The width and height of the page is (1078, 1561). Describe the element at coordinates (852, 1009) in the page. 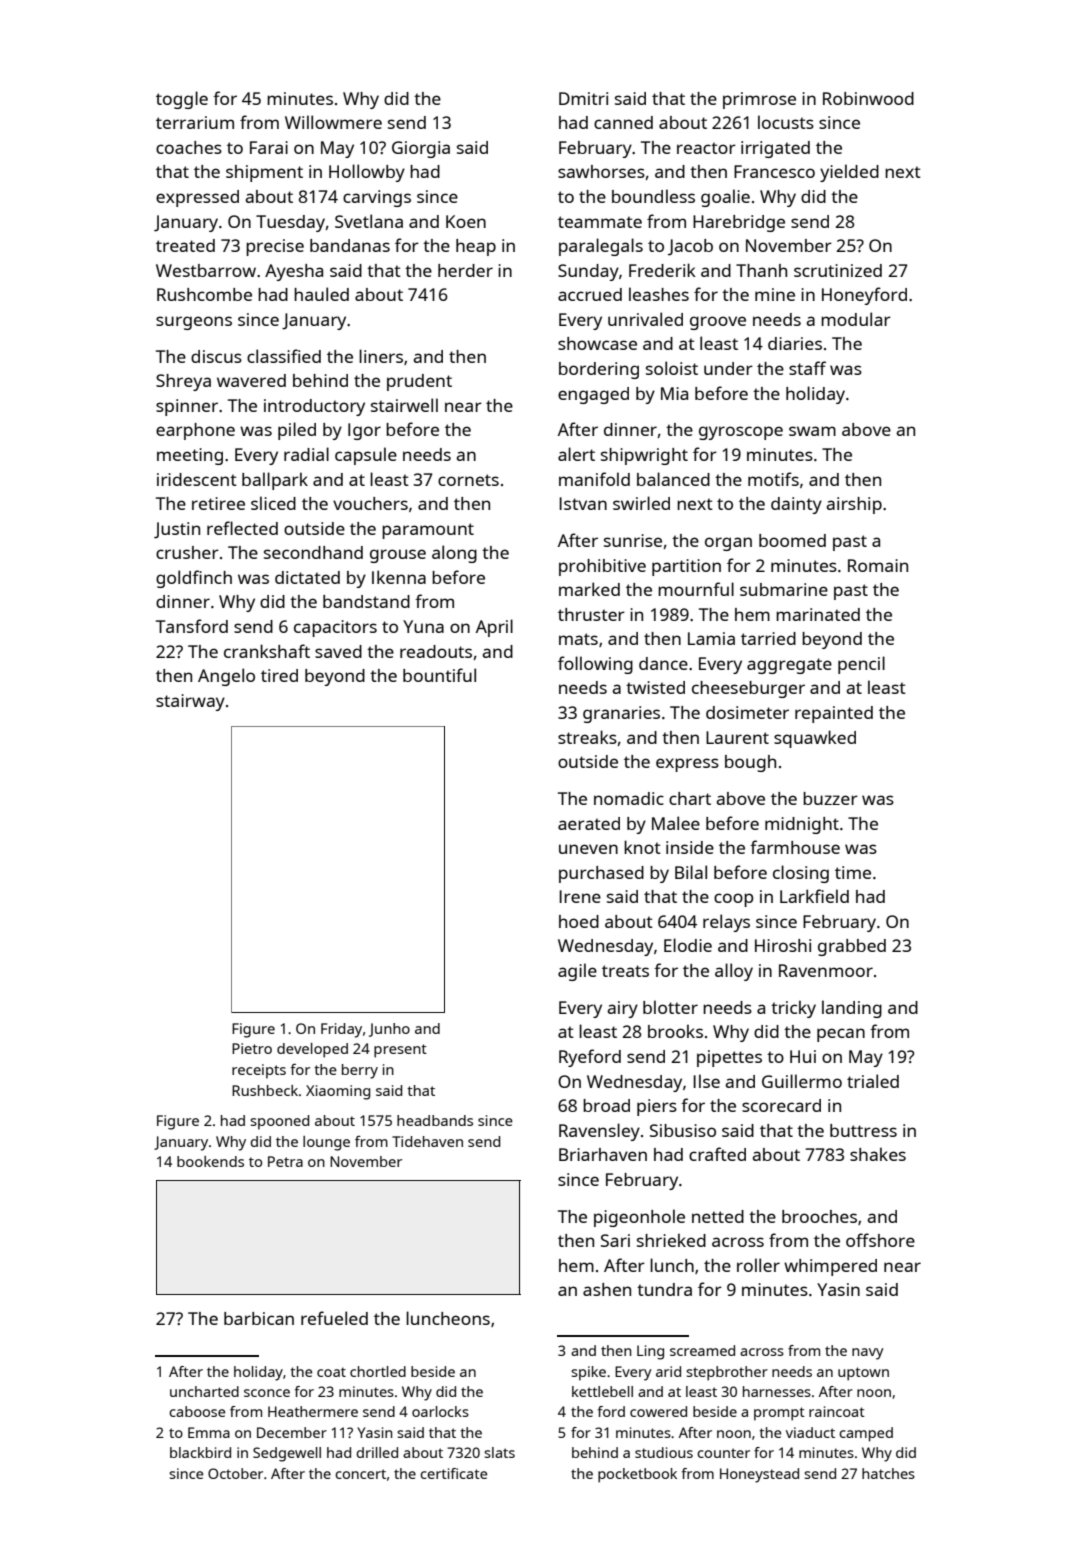

I see `landing` at that location.
